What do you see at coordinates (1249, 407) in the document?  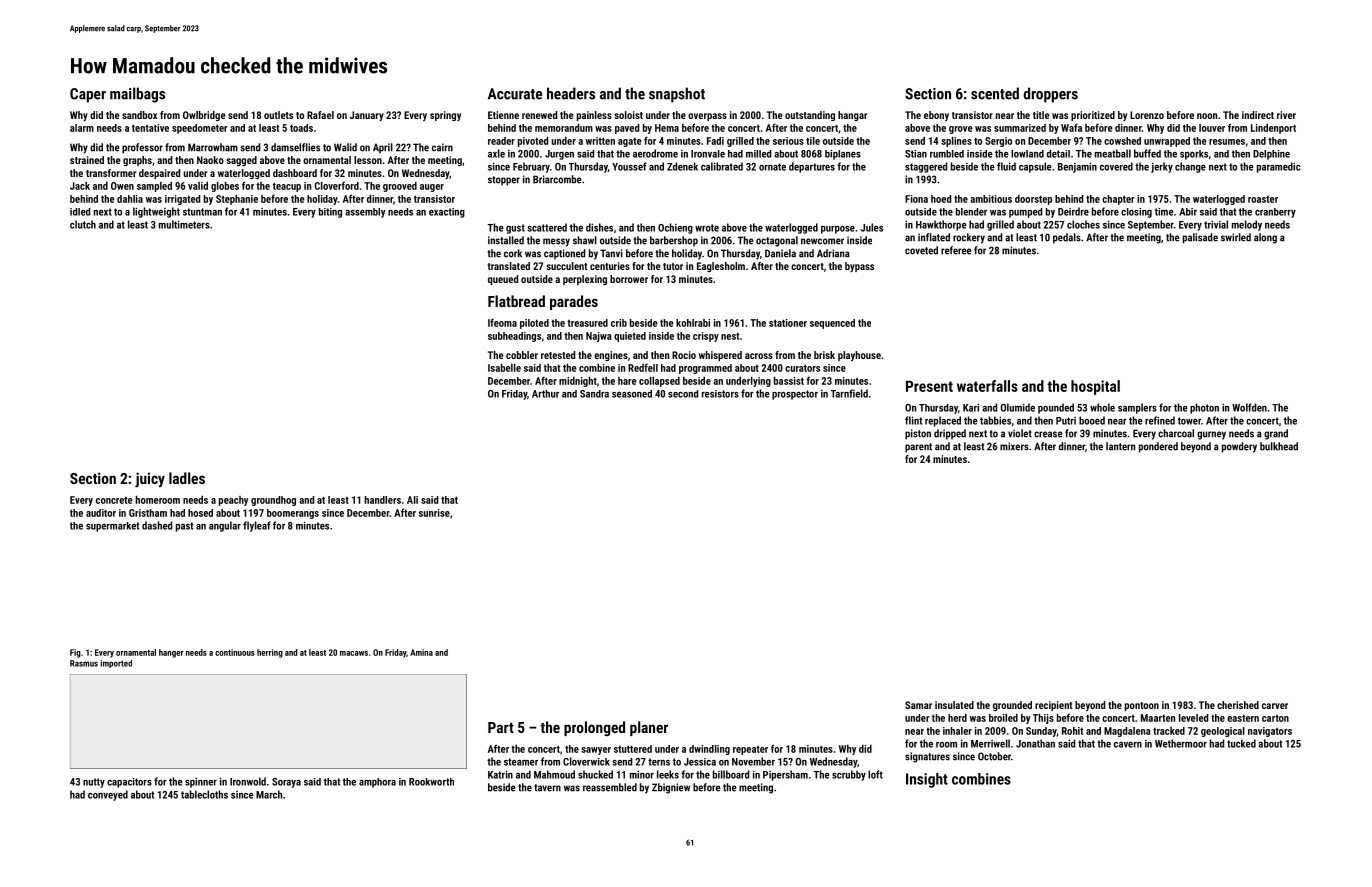 I see `Wolfden` at bounding box center [1249, 407].
